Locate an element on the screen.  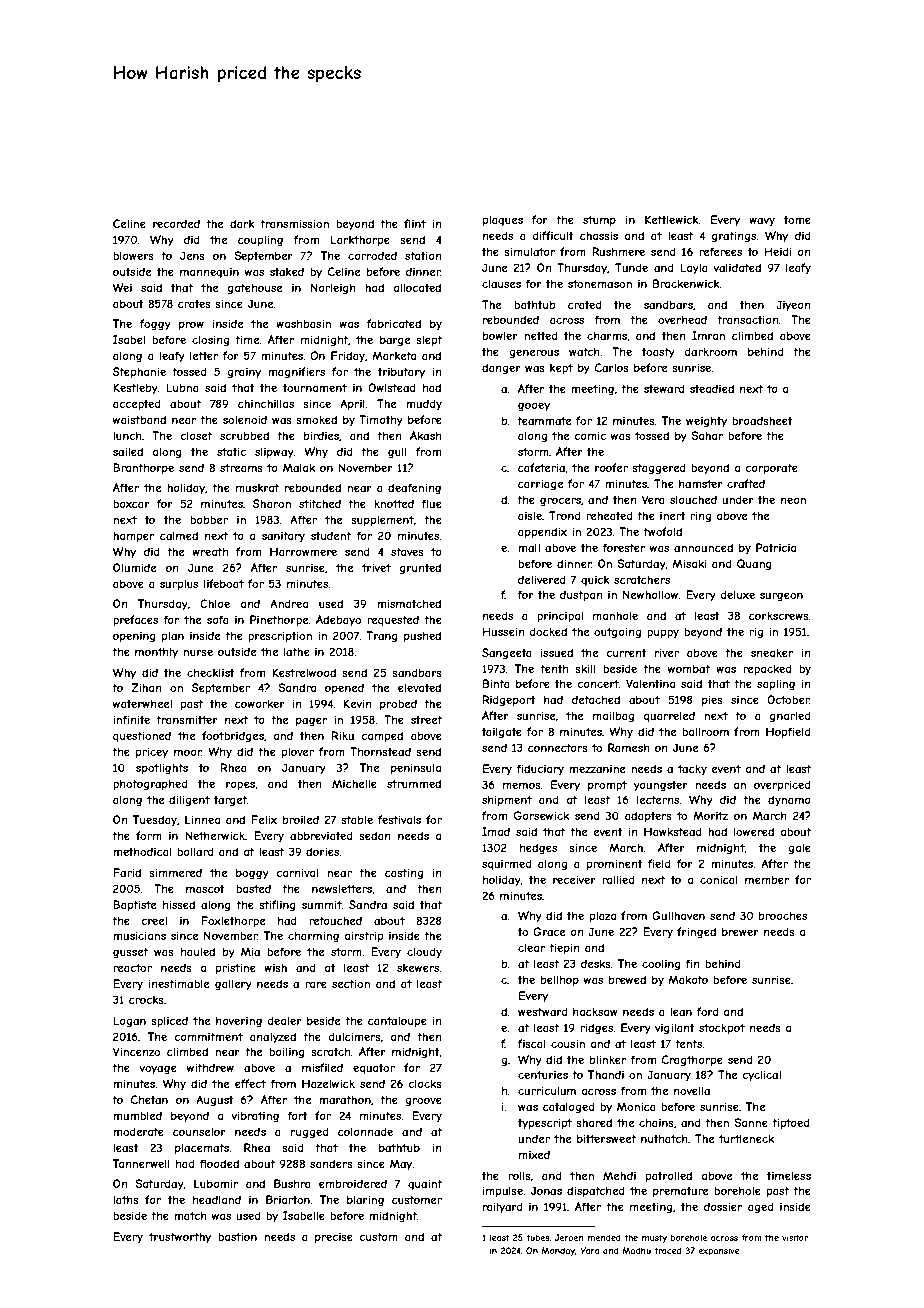
grunted is located at coordinates (420, 568).
